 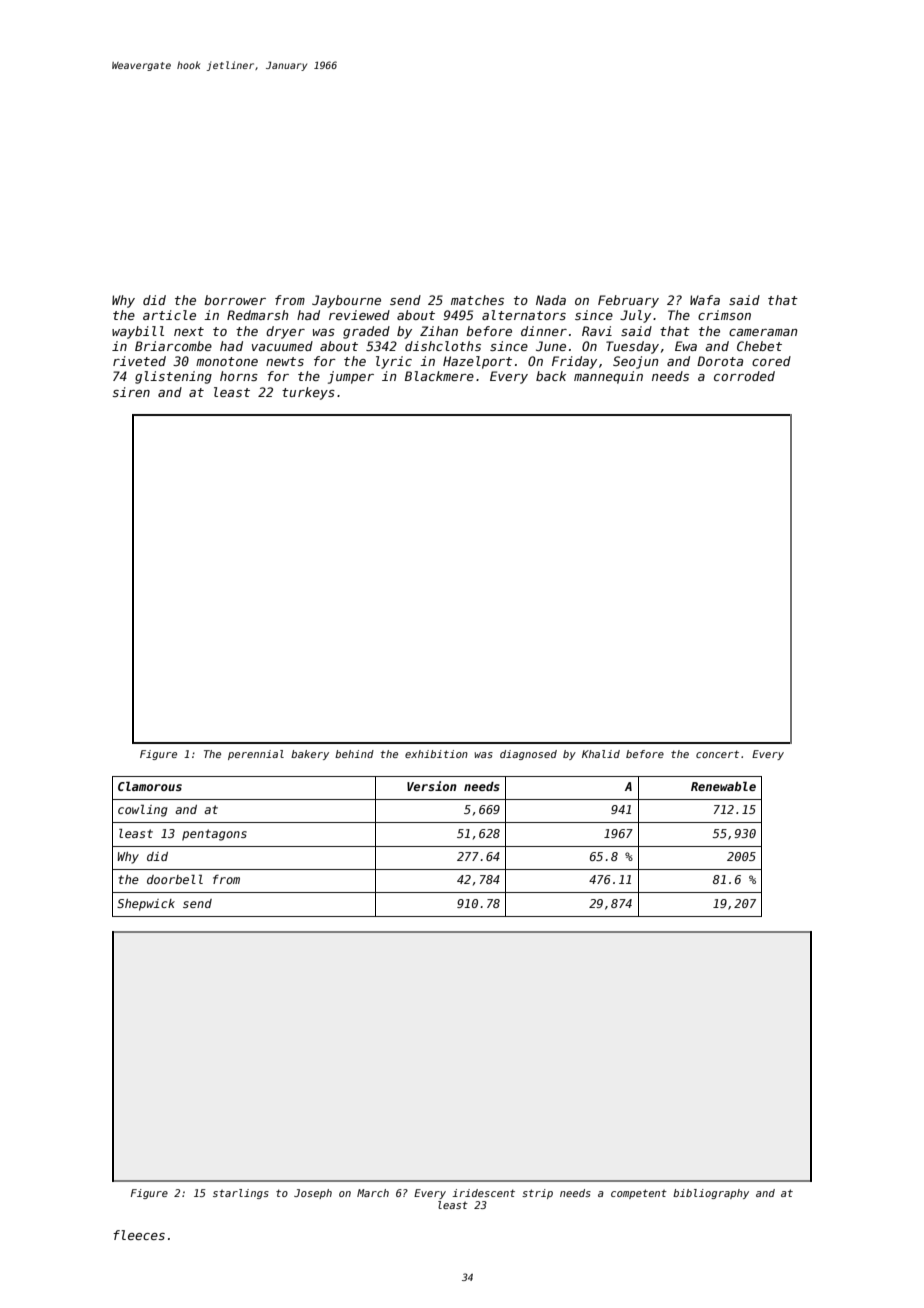 What do you see at coordinates (432, 786) in the screenshot?
I see `Version` at bounding box center [432, 786].
